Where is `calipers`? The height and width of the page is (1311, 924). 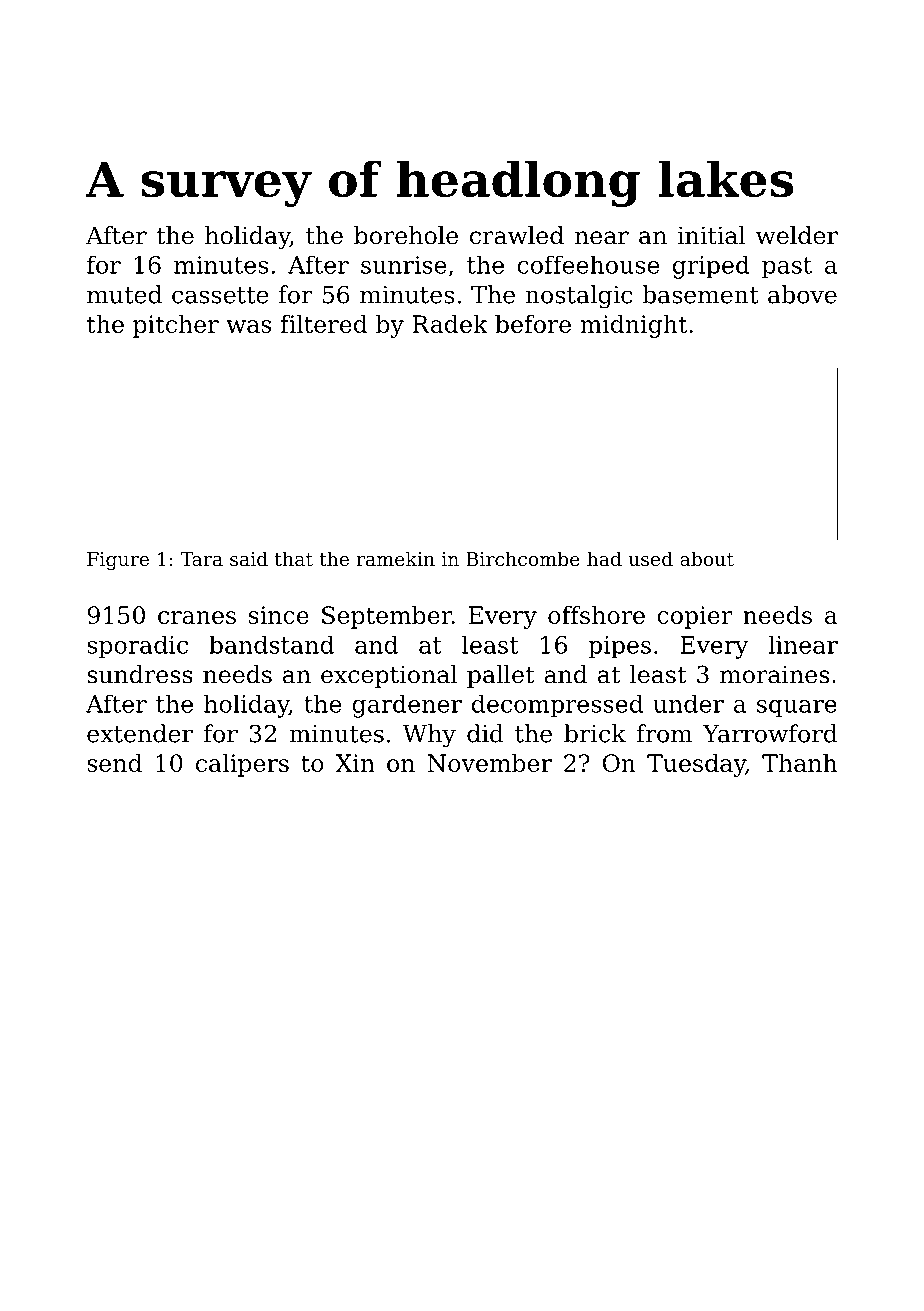
calipers is located at coordinates (242, 765).
